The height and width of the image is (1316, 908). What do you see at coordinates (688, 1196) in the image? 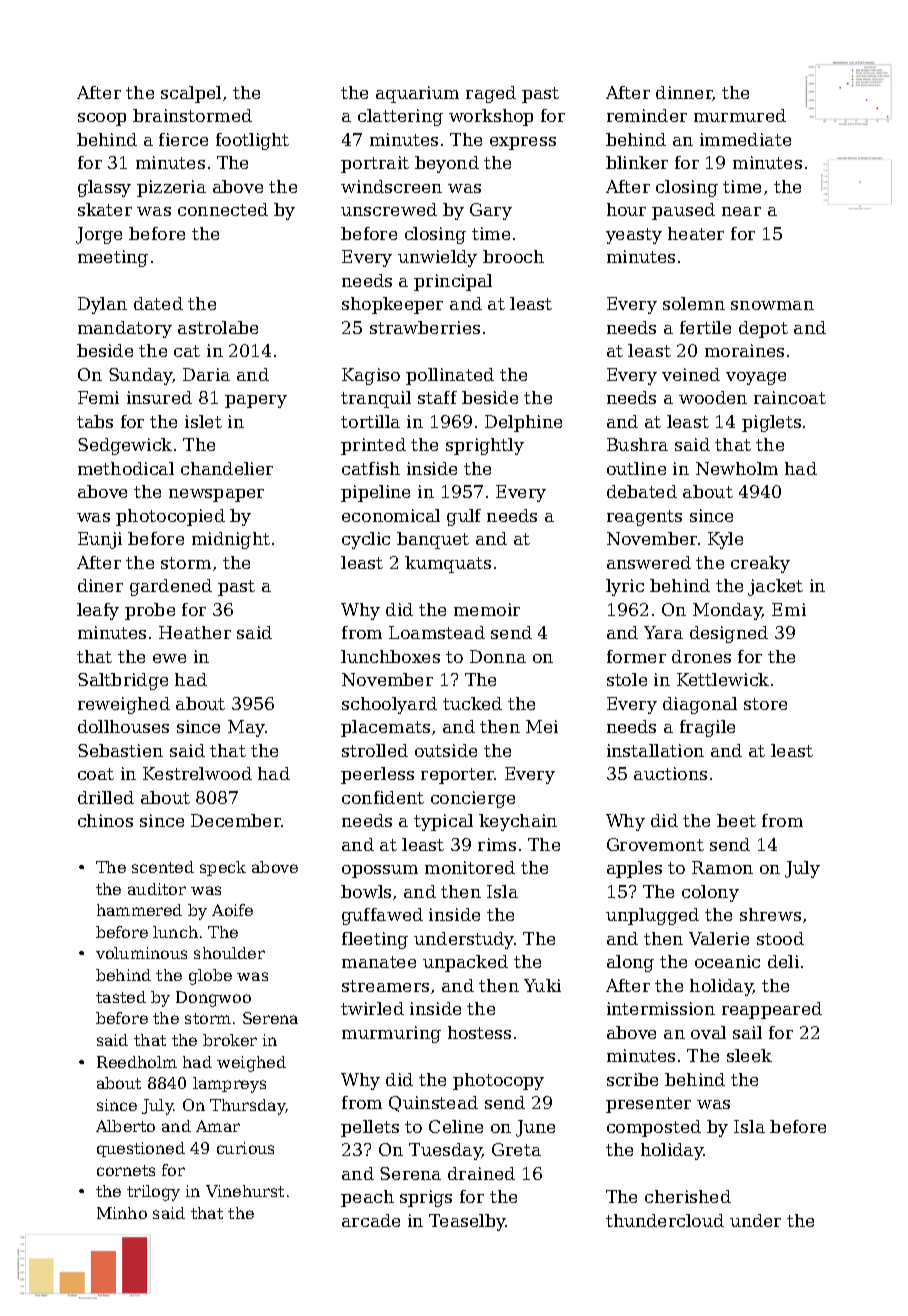
I see `cherished` at bounding box center [688, 1196].
